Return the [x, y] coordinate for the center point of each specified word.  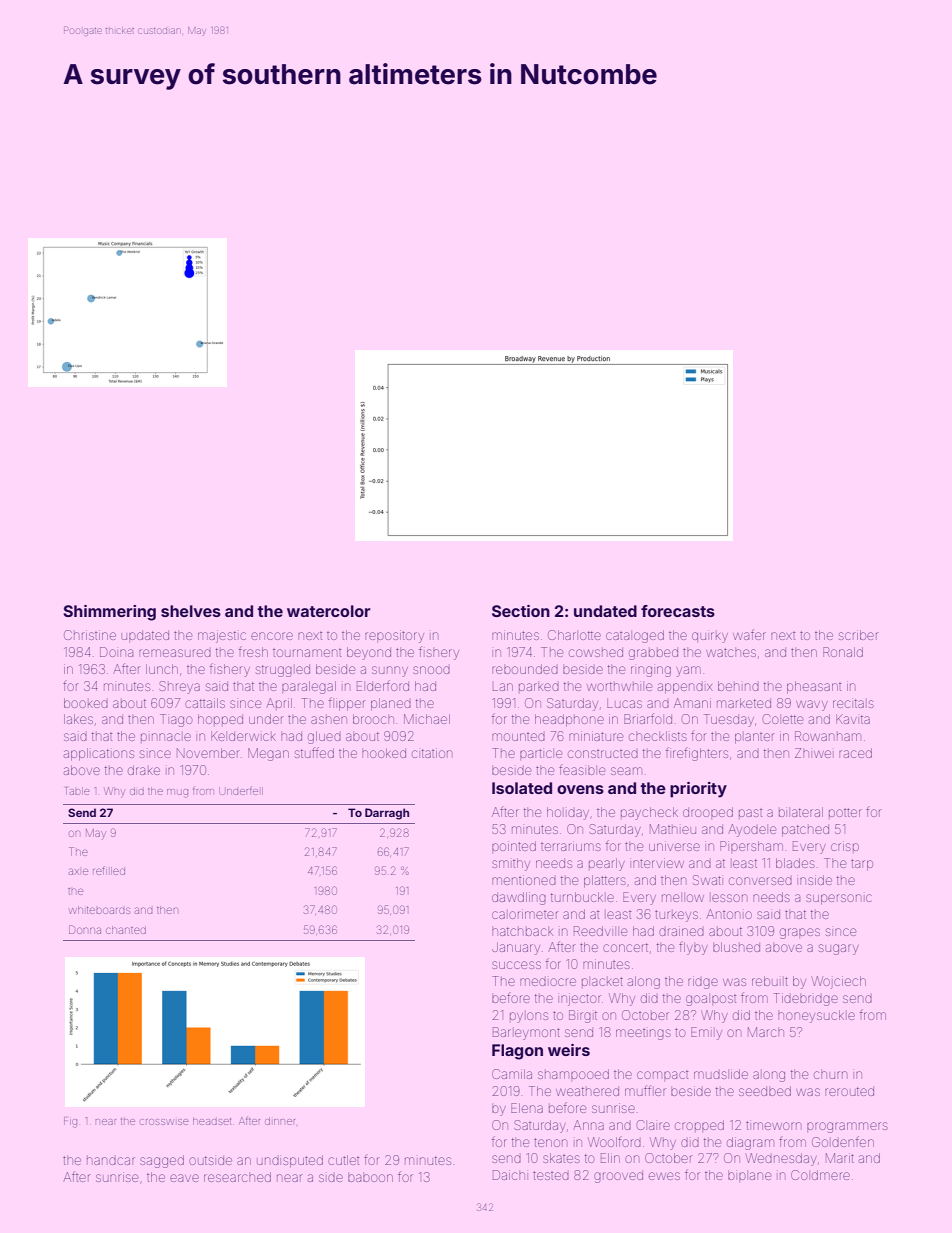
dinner [280, 1122]
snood [431, 670]
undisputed [290, 1161]
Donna [85, 929]
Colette [783, 719]
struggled [283, 671]
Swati [707, 880]
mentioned [524, 880]
